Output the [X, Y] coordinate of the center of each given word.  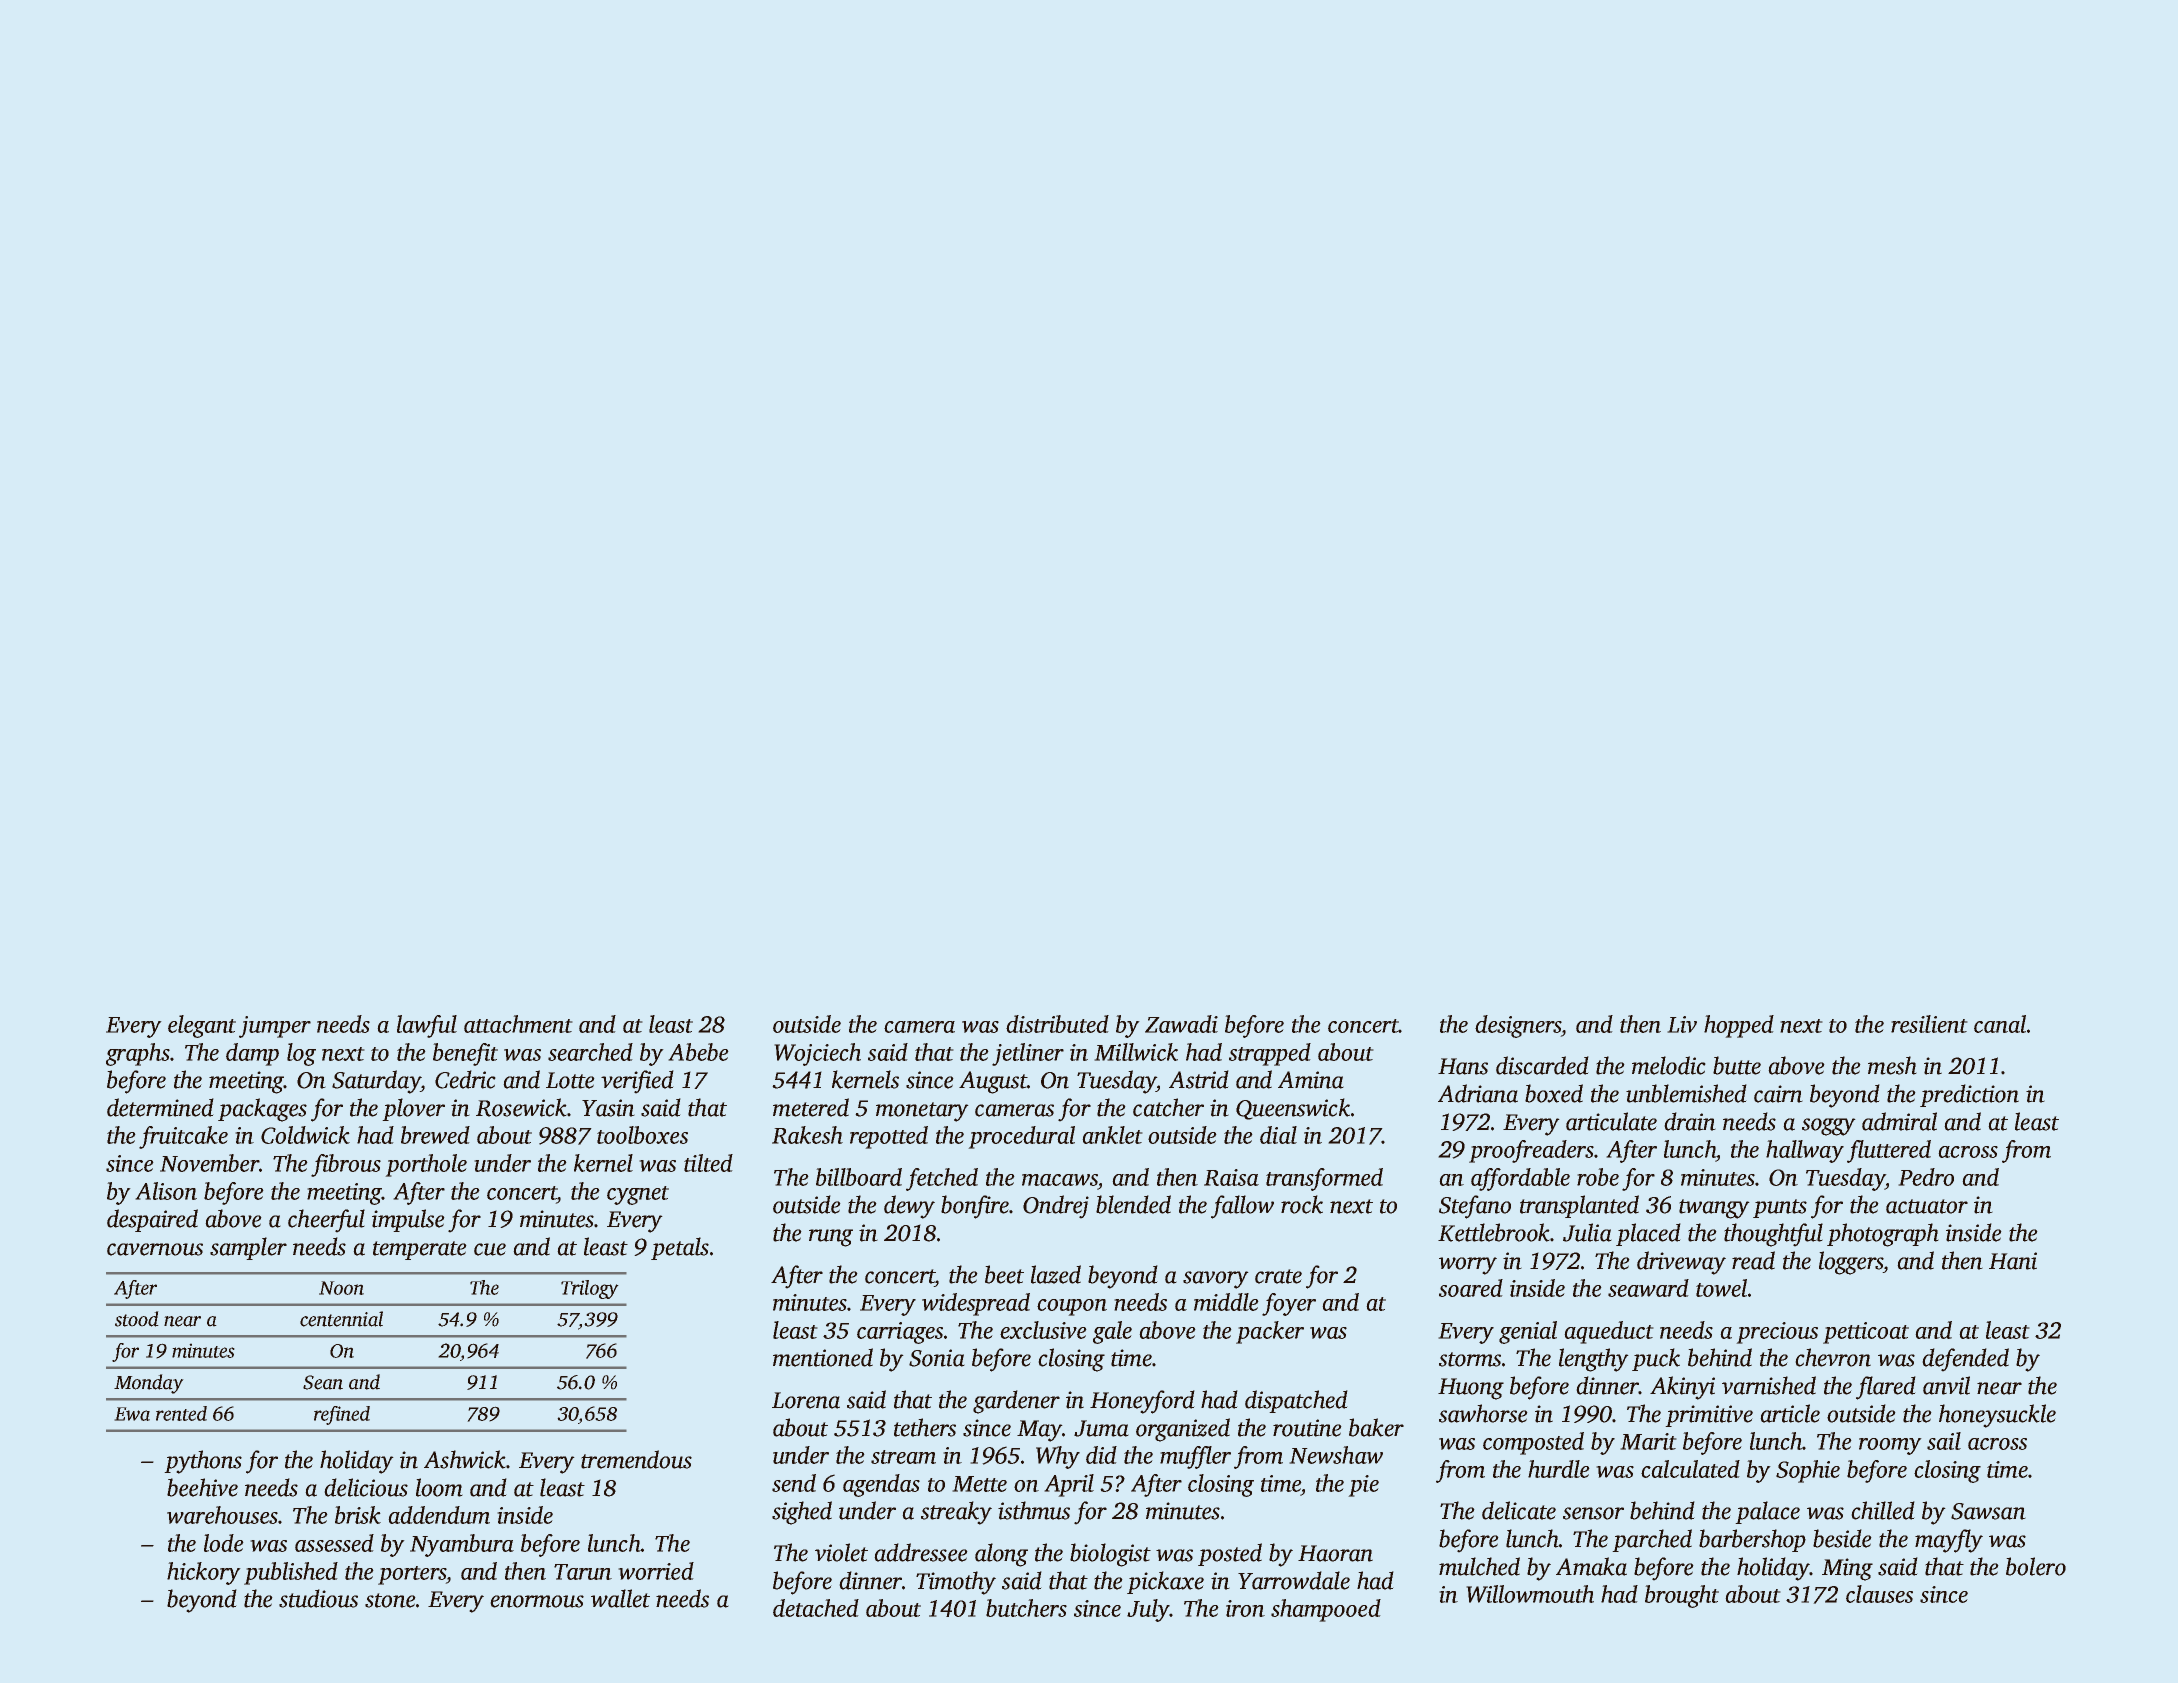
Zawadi [1181, 1024]
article [1790, 1413]
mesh [1892, 1065]
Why [1058, 1457]
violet [841, 1552]
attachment [518, 1024]
